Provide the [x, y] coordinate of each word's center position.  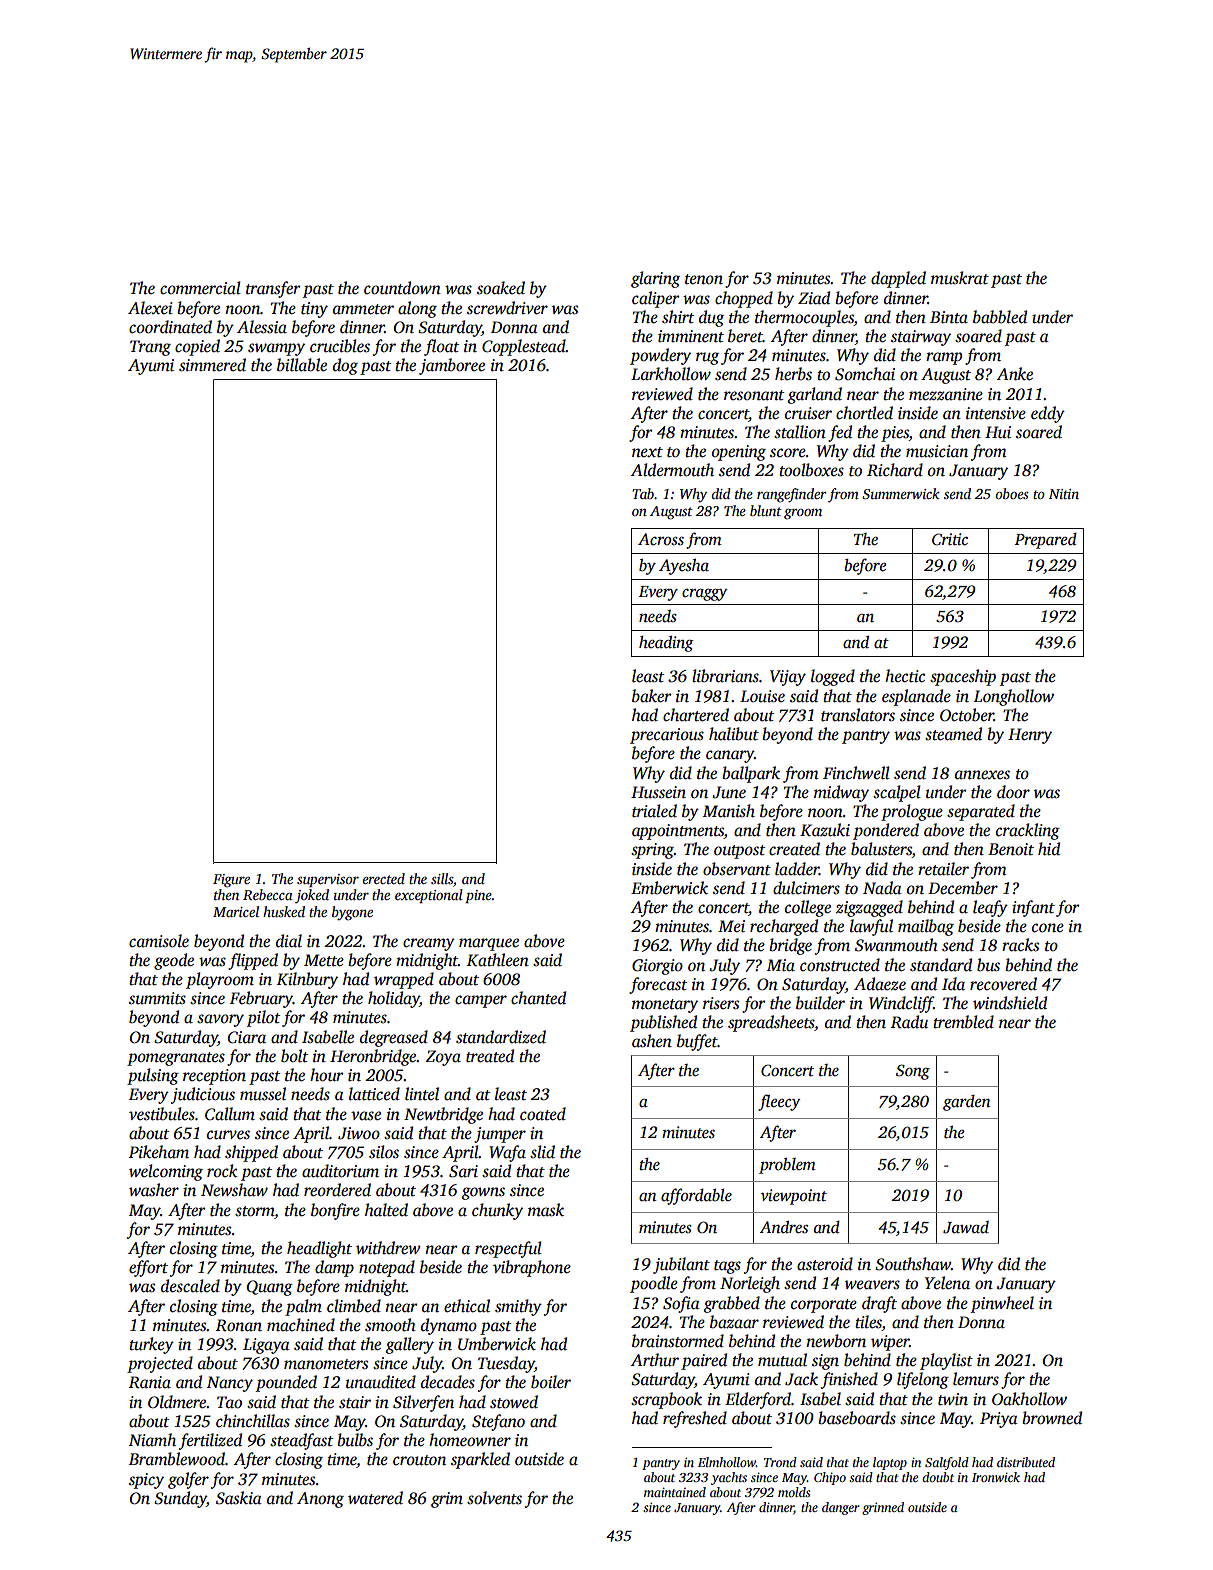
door [1013, 792]
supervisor [328, 880]
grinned [883, 1508]
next [647, 452]
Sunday [180, 1499]
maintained [675, 1492]
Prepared [1046, 541]
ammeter [363, 309]
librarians [725, 676]
